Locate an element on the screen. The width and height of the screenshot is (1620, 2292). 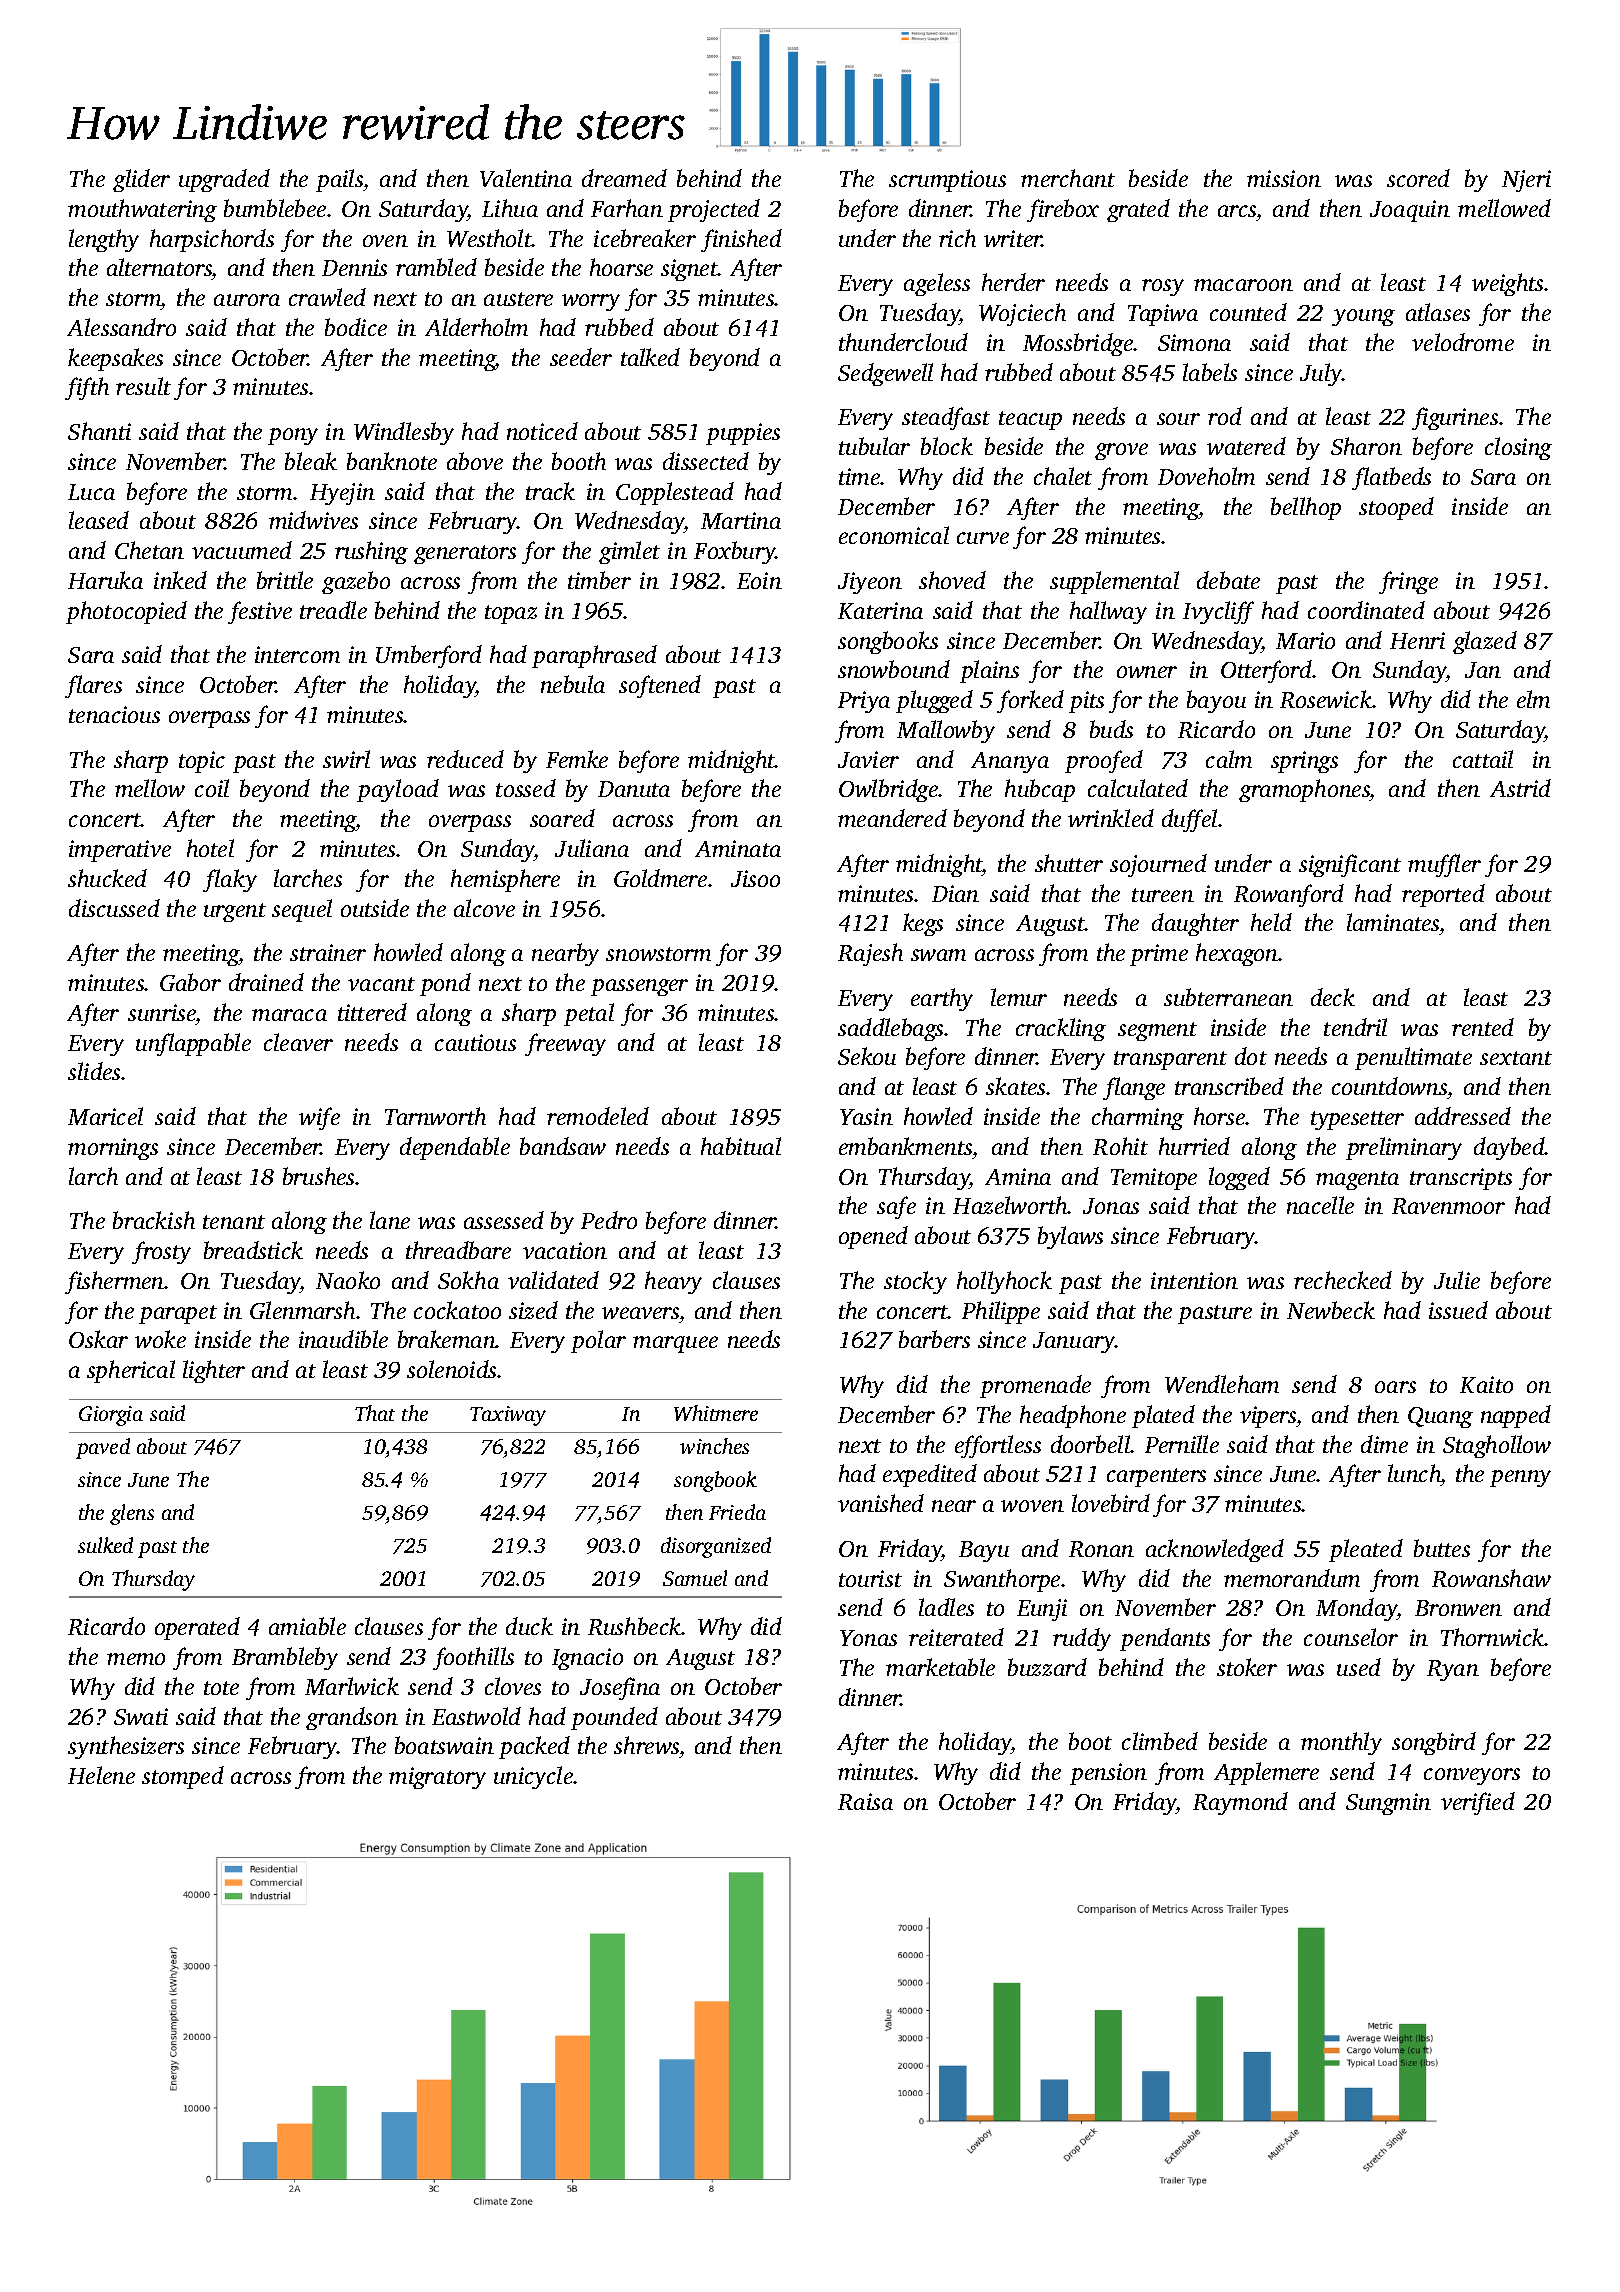
bellhop is located at coordinates (1306, 508).
